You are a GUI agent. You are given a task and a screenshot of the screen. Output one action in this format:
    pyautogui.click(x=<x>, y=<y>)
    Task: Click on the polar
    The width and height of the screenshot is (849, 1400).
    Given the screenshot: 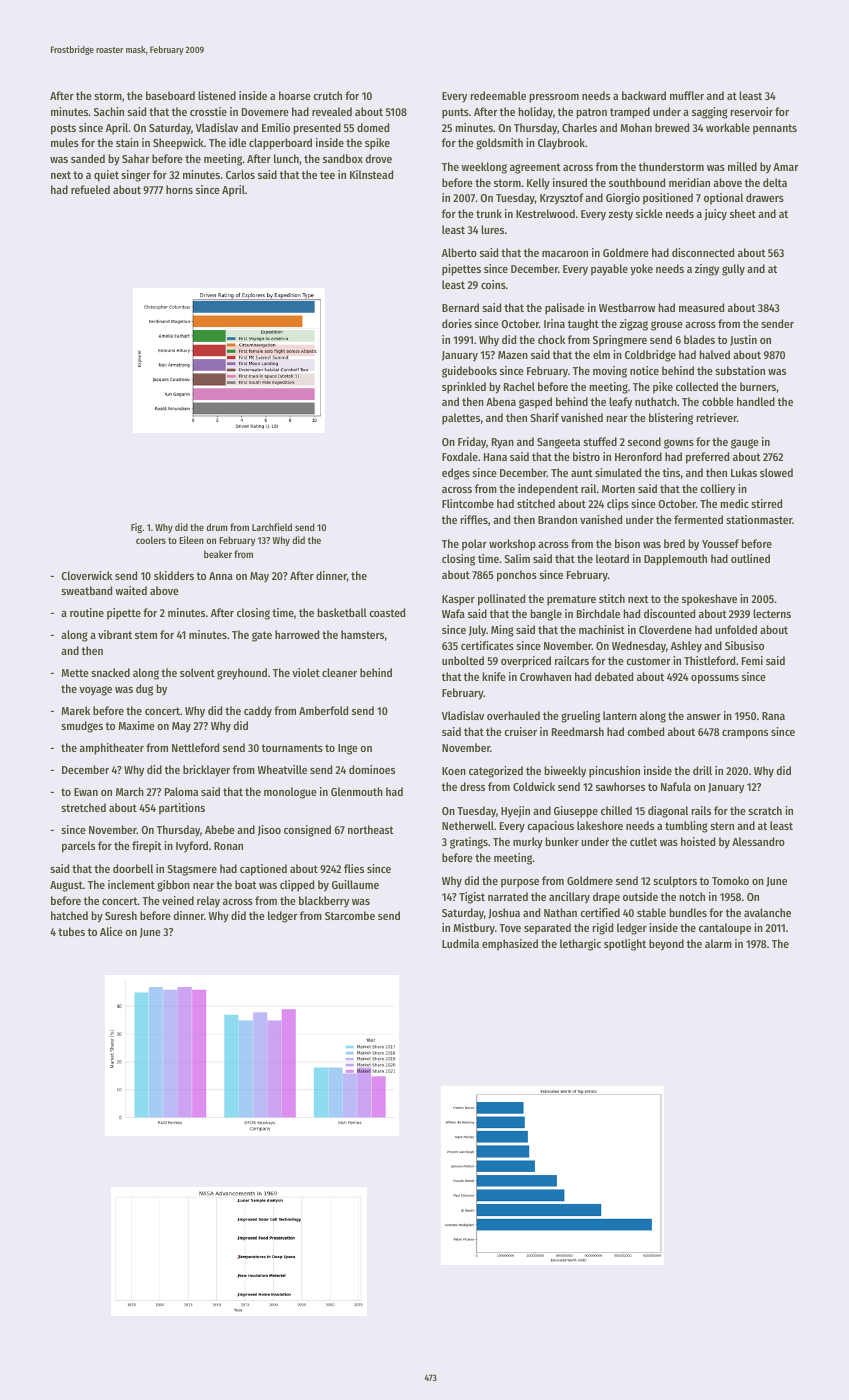 What is the action you would take?
    pyautogui.click(x=474, y=545)
